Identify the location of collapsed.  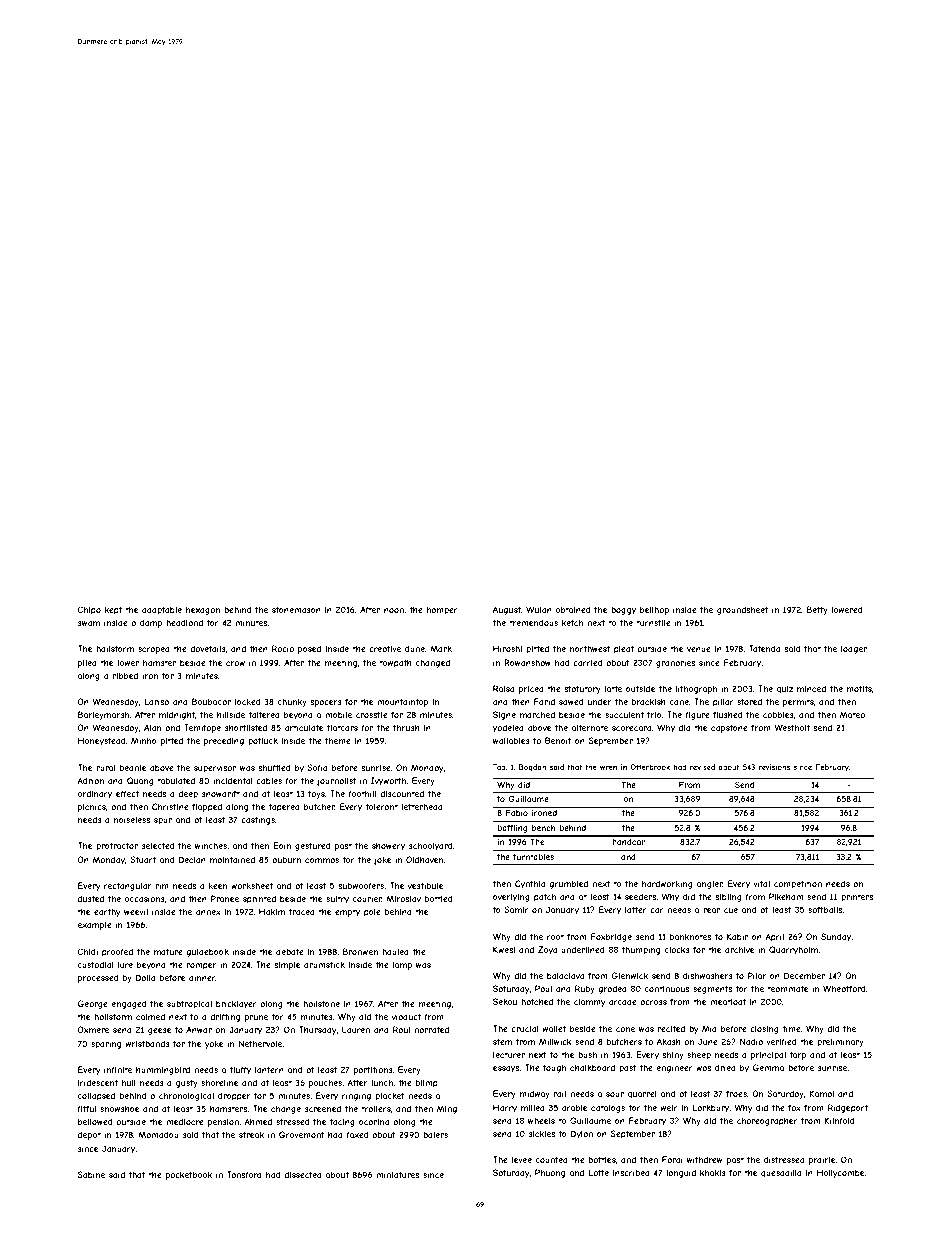
(96, 1096).
